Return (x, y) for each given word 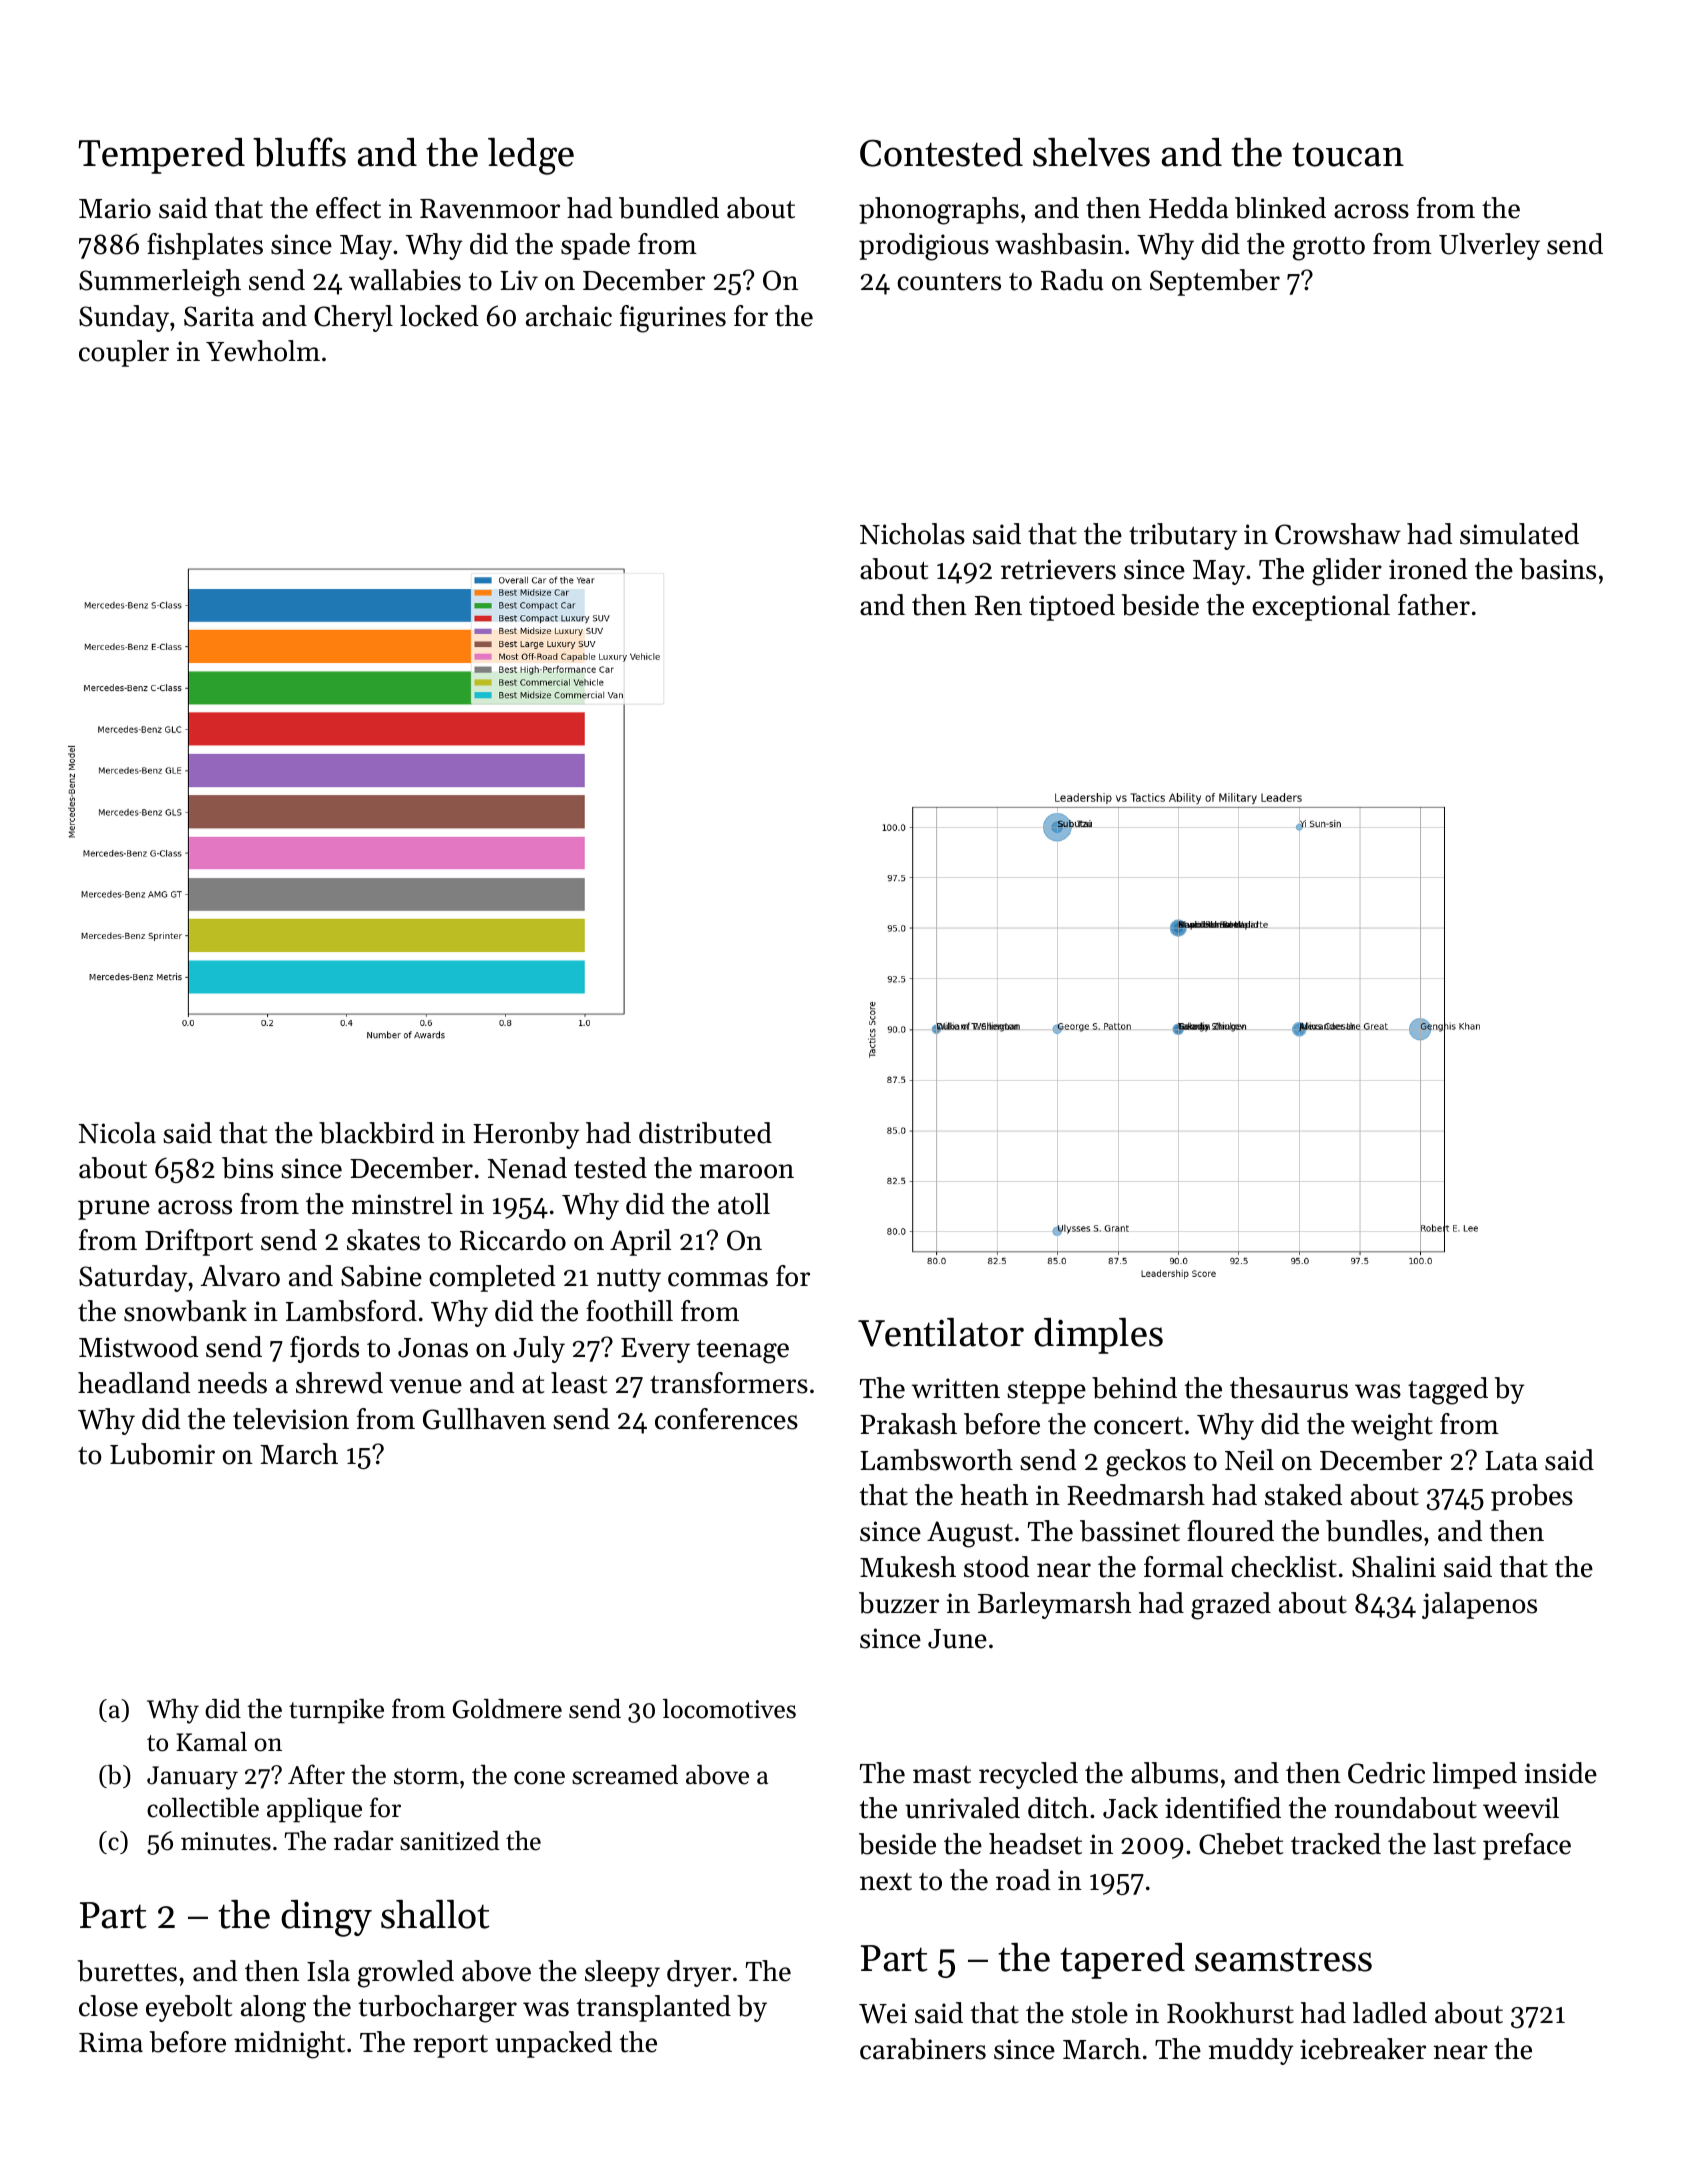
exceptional (1321, 607)
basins (1558, 569)
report (450, 2046)
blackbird (376, 1133)
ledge (531, 156)
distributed (705, 1133)
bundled (669, 208)
